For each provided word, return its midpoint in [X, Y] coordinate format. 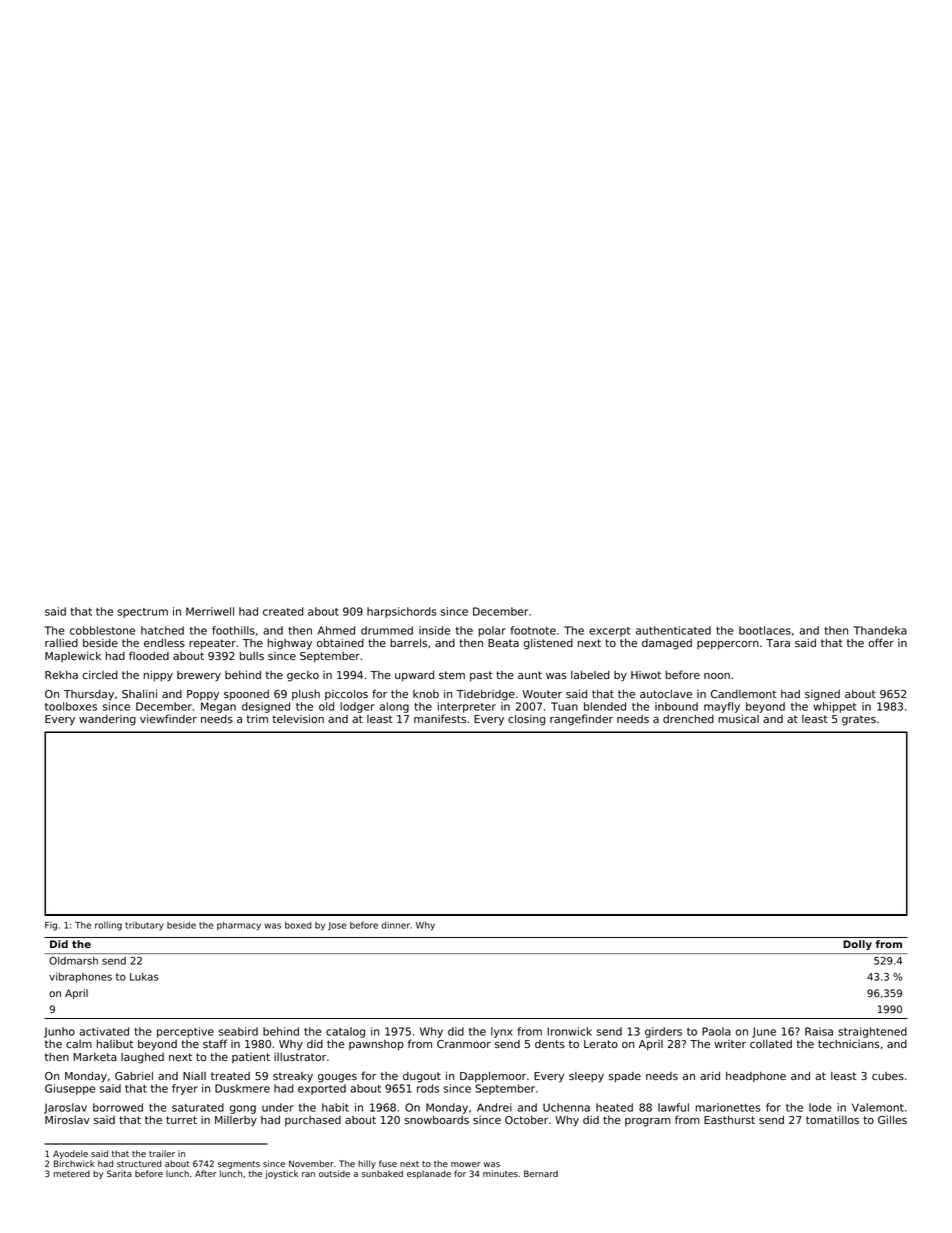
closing [526, 720]
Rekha [61, 675]
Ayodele [70, 1154]
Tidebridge [486, 695]
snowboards [436, 1120]
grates [859, 720]
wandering [107, 720]
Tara [778, 643]
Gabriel [134, 1075]
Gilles [892, 1119]
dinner [395, 925]
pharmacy [239, 926]
